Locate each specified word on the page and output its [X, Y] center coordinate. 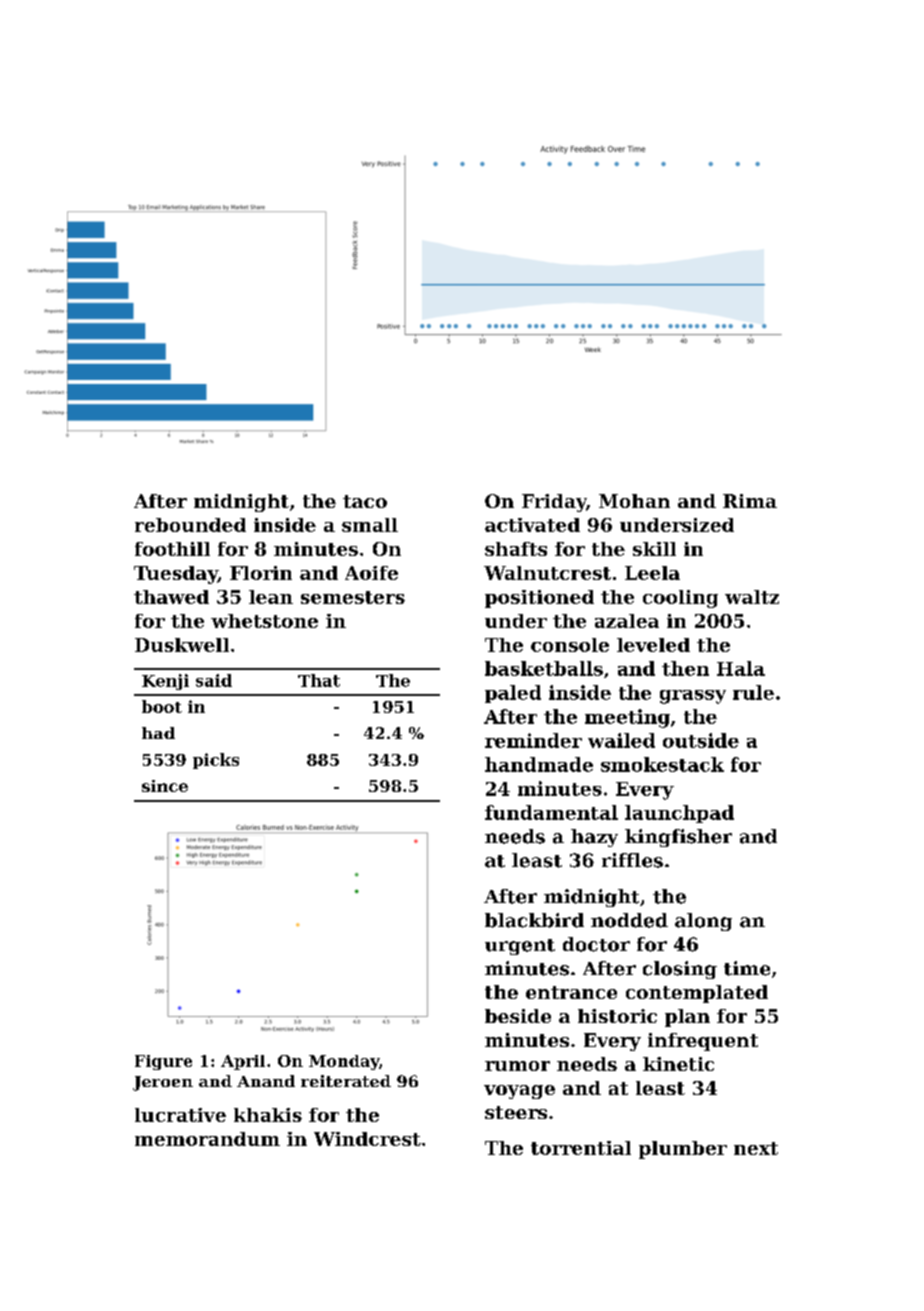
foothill [172, 549]
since [165, 786]
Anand [266, 1081]
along [703, 922]
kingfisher [678, 838]
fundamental [551, 812]
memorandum [207, 1139]
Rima [750, 501]
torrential [581, 1148]
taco [365, 501]
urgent [520, 947]
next [756, 1148]
